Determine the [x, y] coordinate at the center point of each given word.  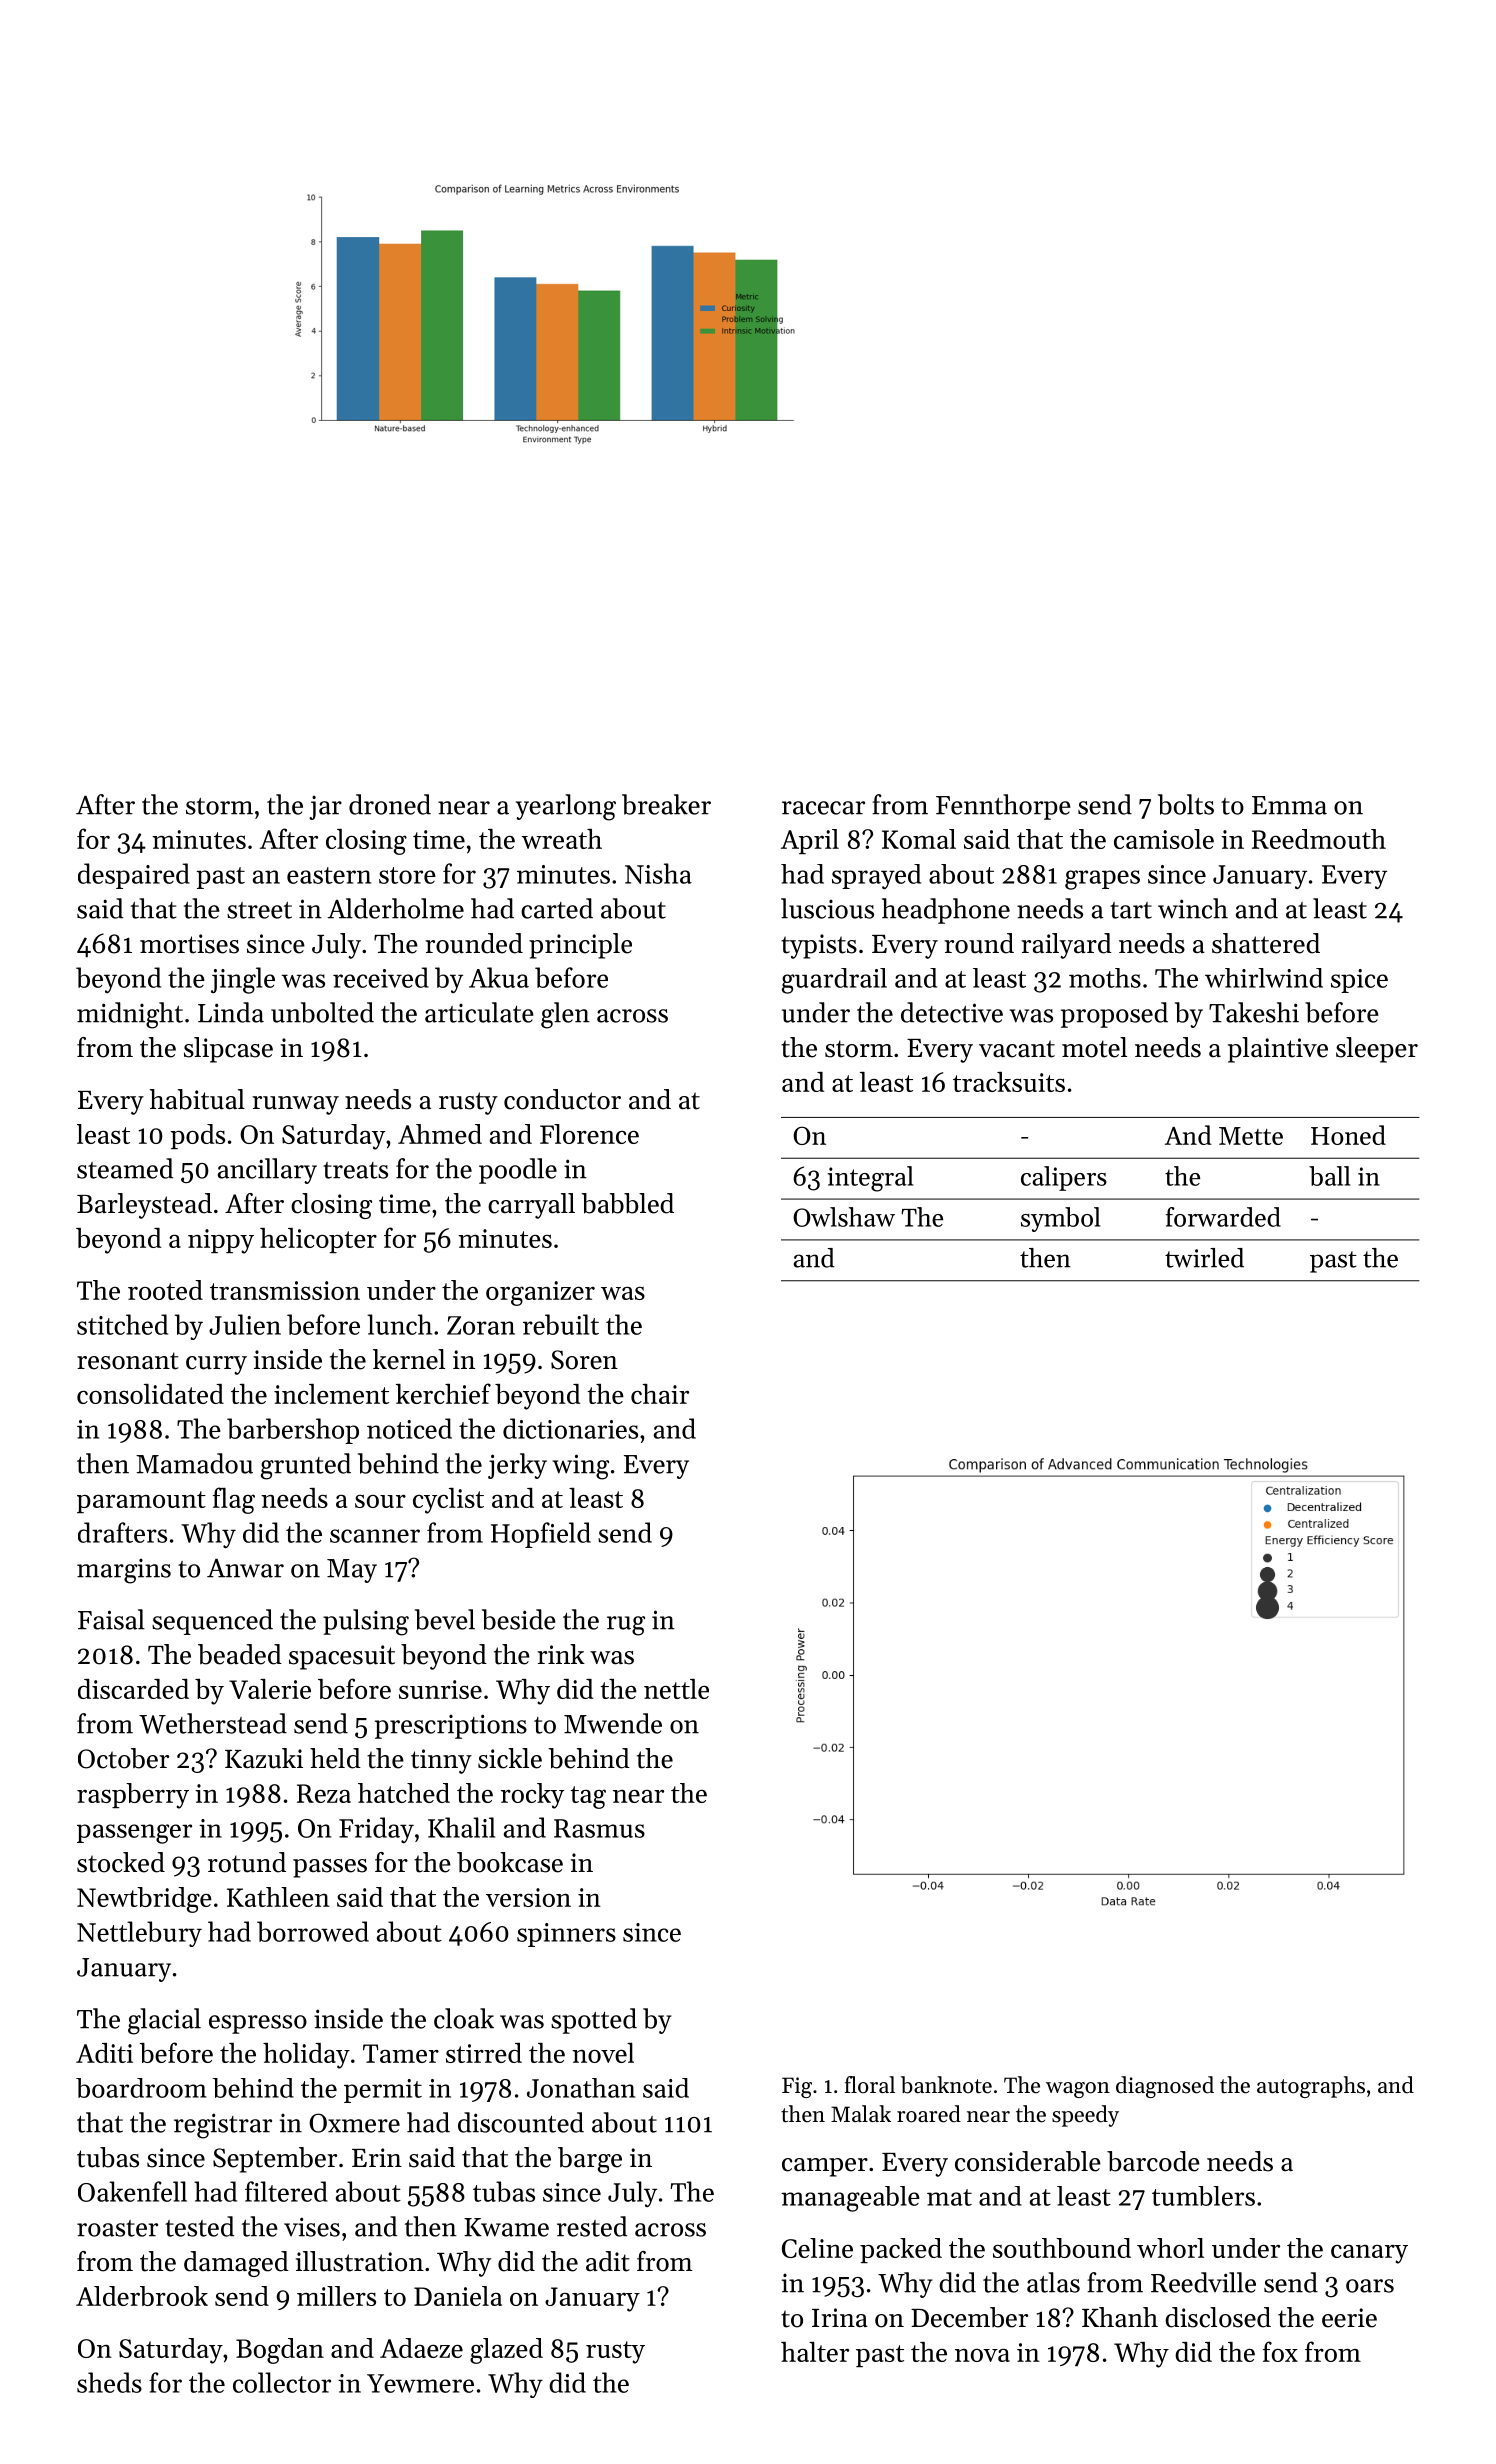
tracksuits [1009, 1082]
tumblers [1203, 2196]
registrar [223, 2126]
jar [325, 807]
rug [626, 1626]
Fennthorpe [1003, 807]
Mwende [613, 1723]
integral [870, 1179]
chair [660, 1394]
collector [282, 2382]
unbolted [322, 1012]
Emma [1289, 805]
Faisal [111, 1619]
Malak [861, 2113]
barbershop [293, 1431]
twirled [1204, 1258]
